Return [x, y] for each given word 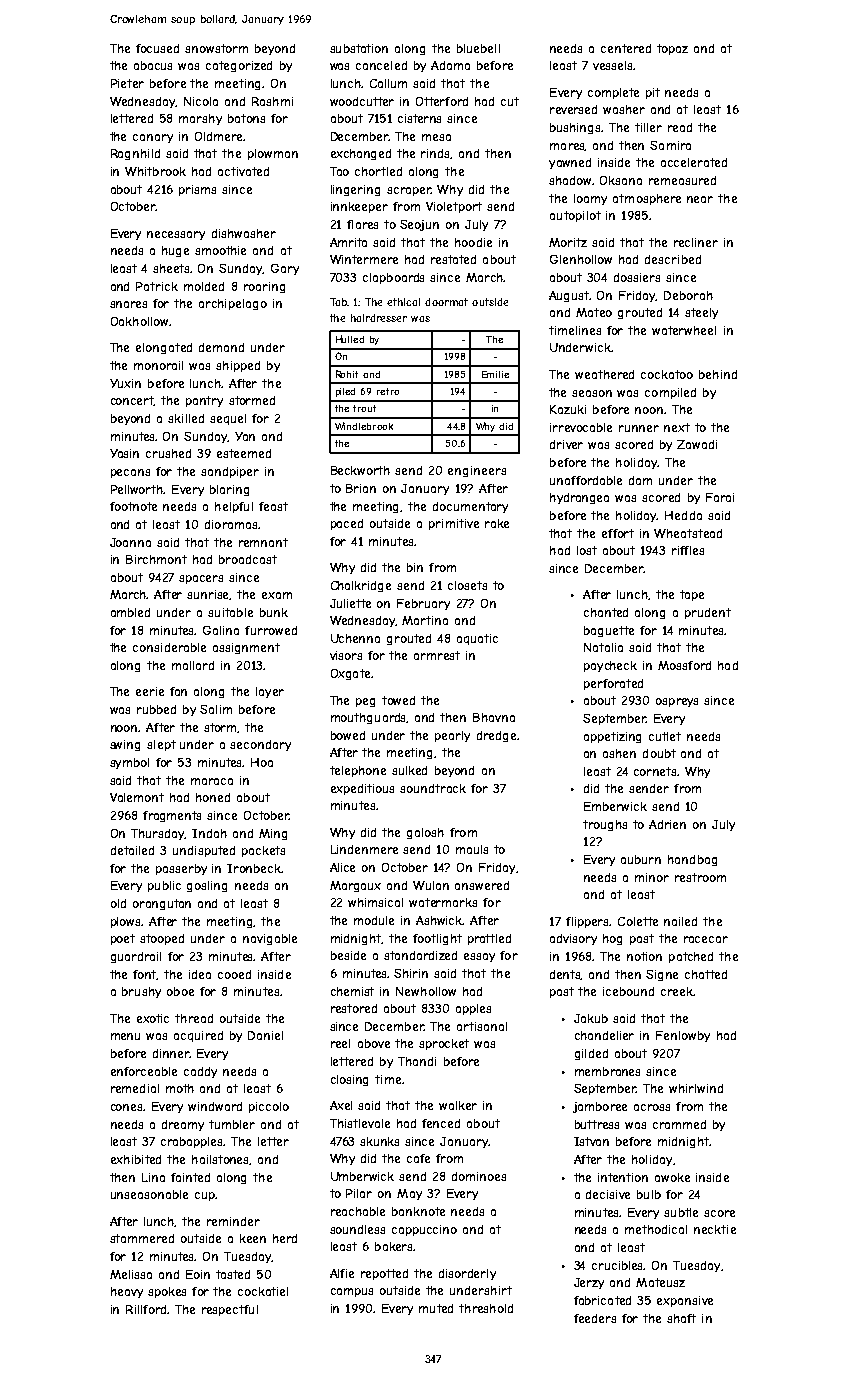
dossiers [637, 277]
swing [125, 745]
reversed [573, 109]
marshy [200, 119]
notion [644, 956]
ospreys [677, 702]
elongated [164, 348]
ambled [130, 612]
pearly [452, 736]
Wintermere [364, 259]
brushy [141, 992]
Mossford [684, 665]
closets [467, 585]
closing [349, 1080]
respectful [230, 1310]
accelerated [694, 162]
